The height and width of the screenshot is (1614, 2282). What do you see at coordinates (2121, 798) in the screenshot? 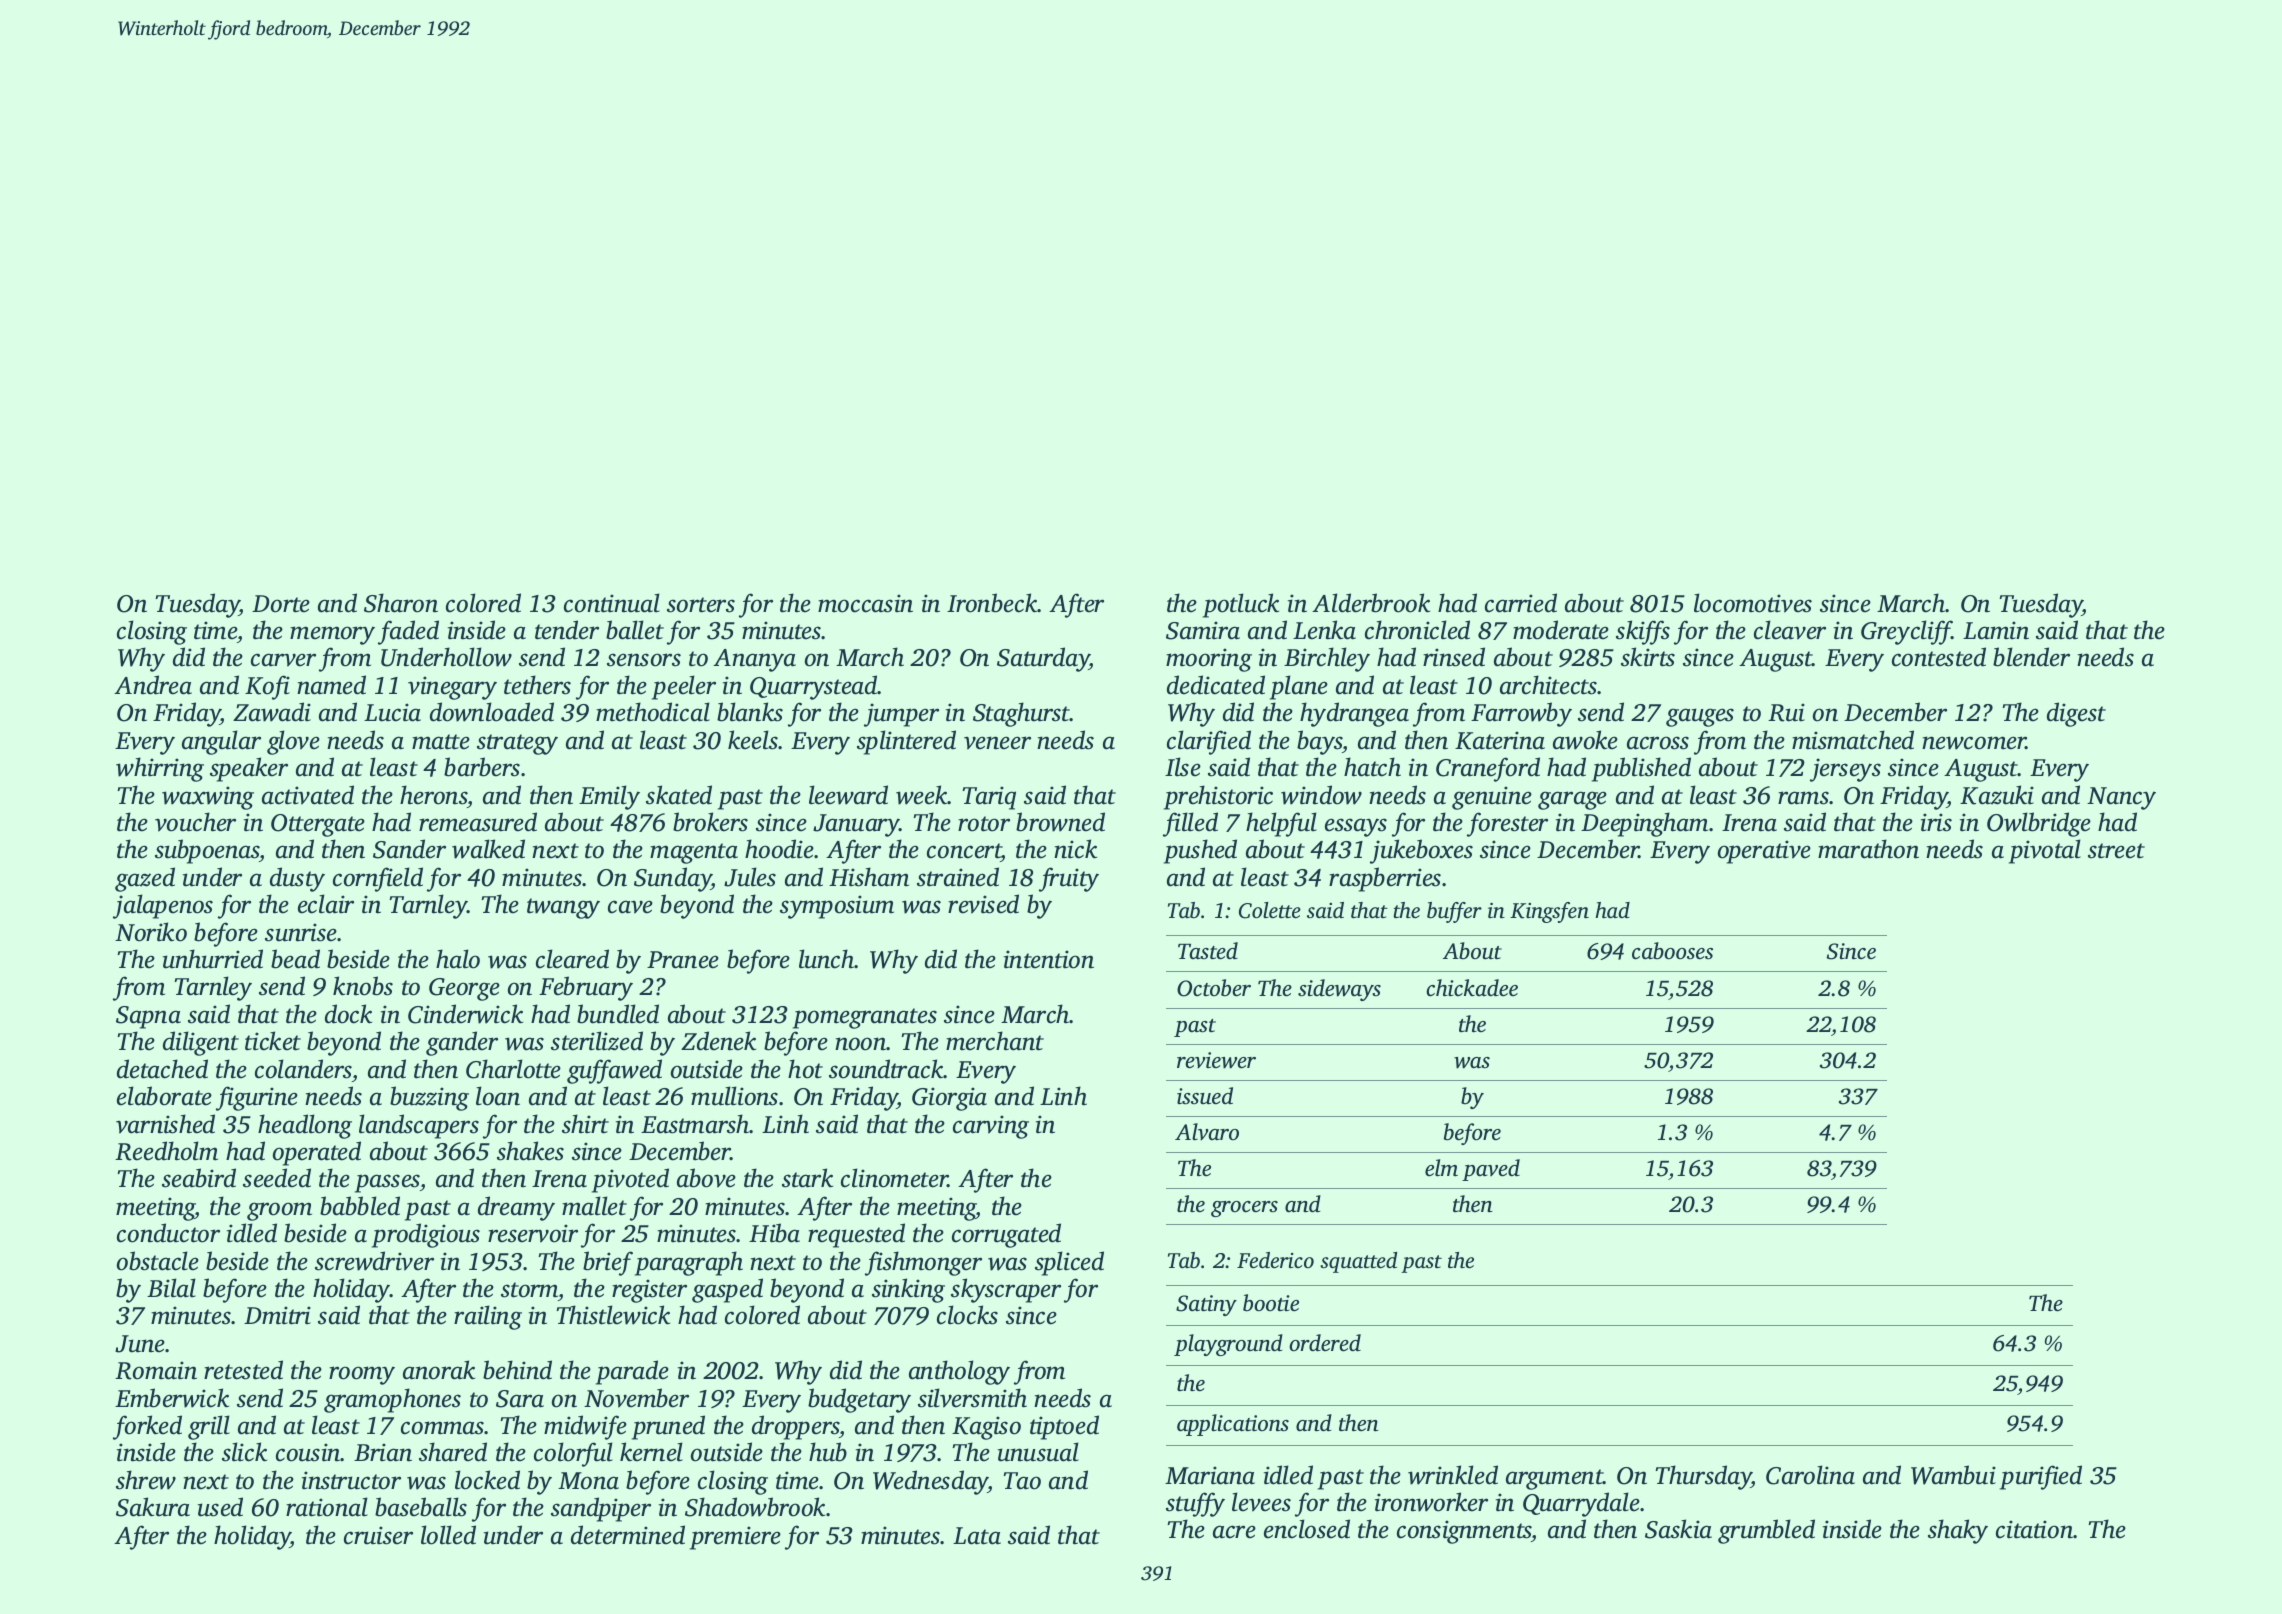
I see `Nancy` at bounding box center [2121, 798].
